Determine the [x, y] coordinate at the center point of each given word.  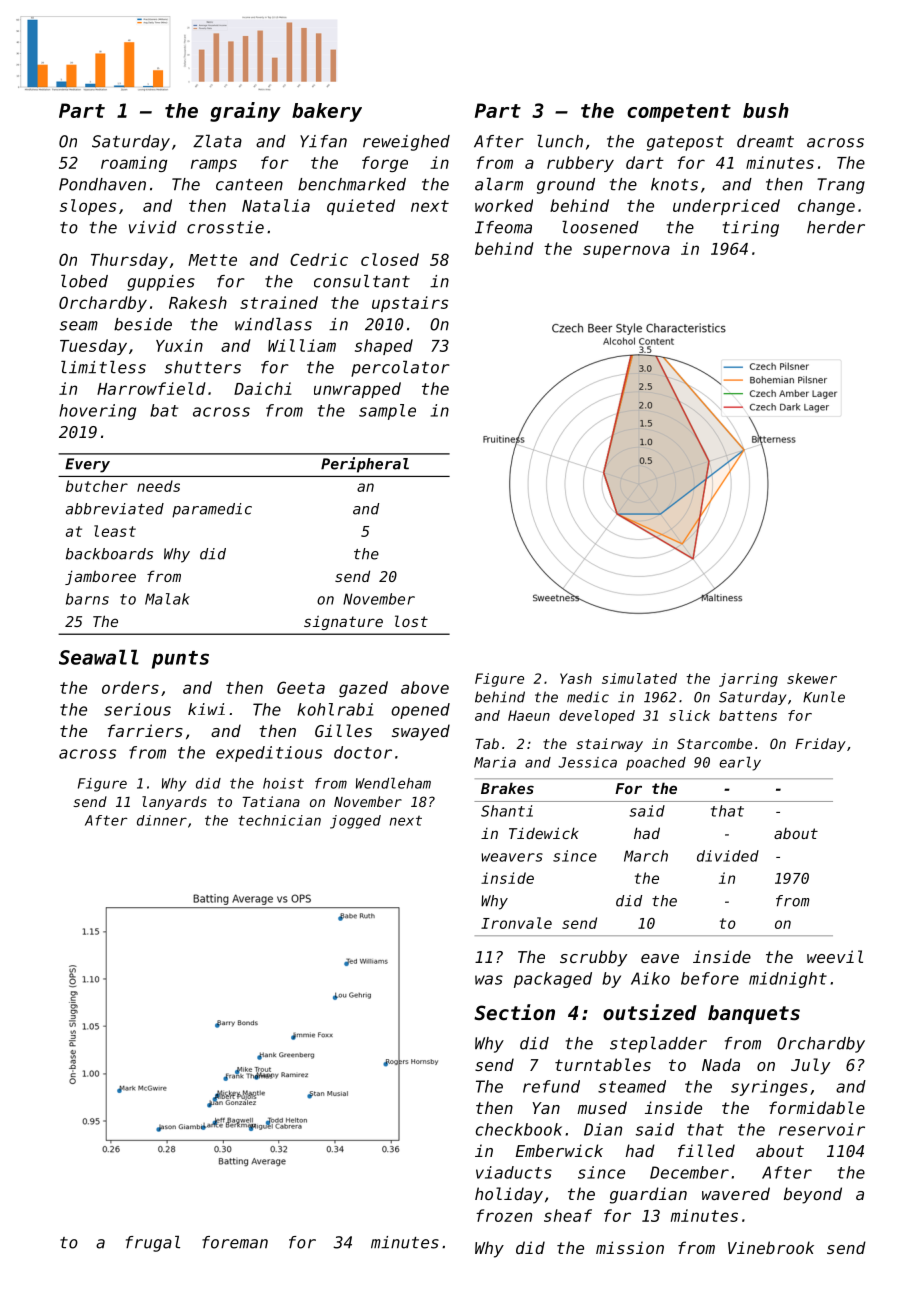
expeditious [269, 754]
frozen [504, 1215]
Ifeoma [503, 227]
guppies [161, 283]
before [710, 978]
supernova [626, 251]
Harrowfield [151, 388]
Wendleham [393, 783]
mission [630, 1247]
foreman [235, 1242]
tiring [751, 229]
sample [387, 412]
